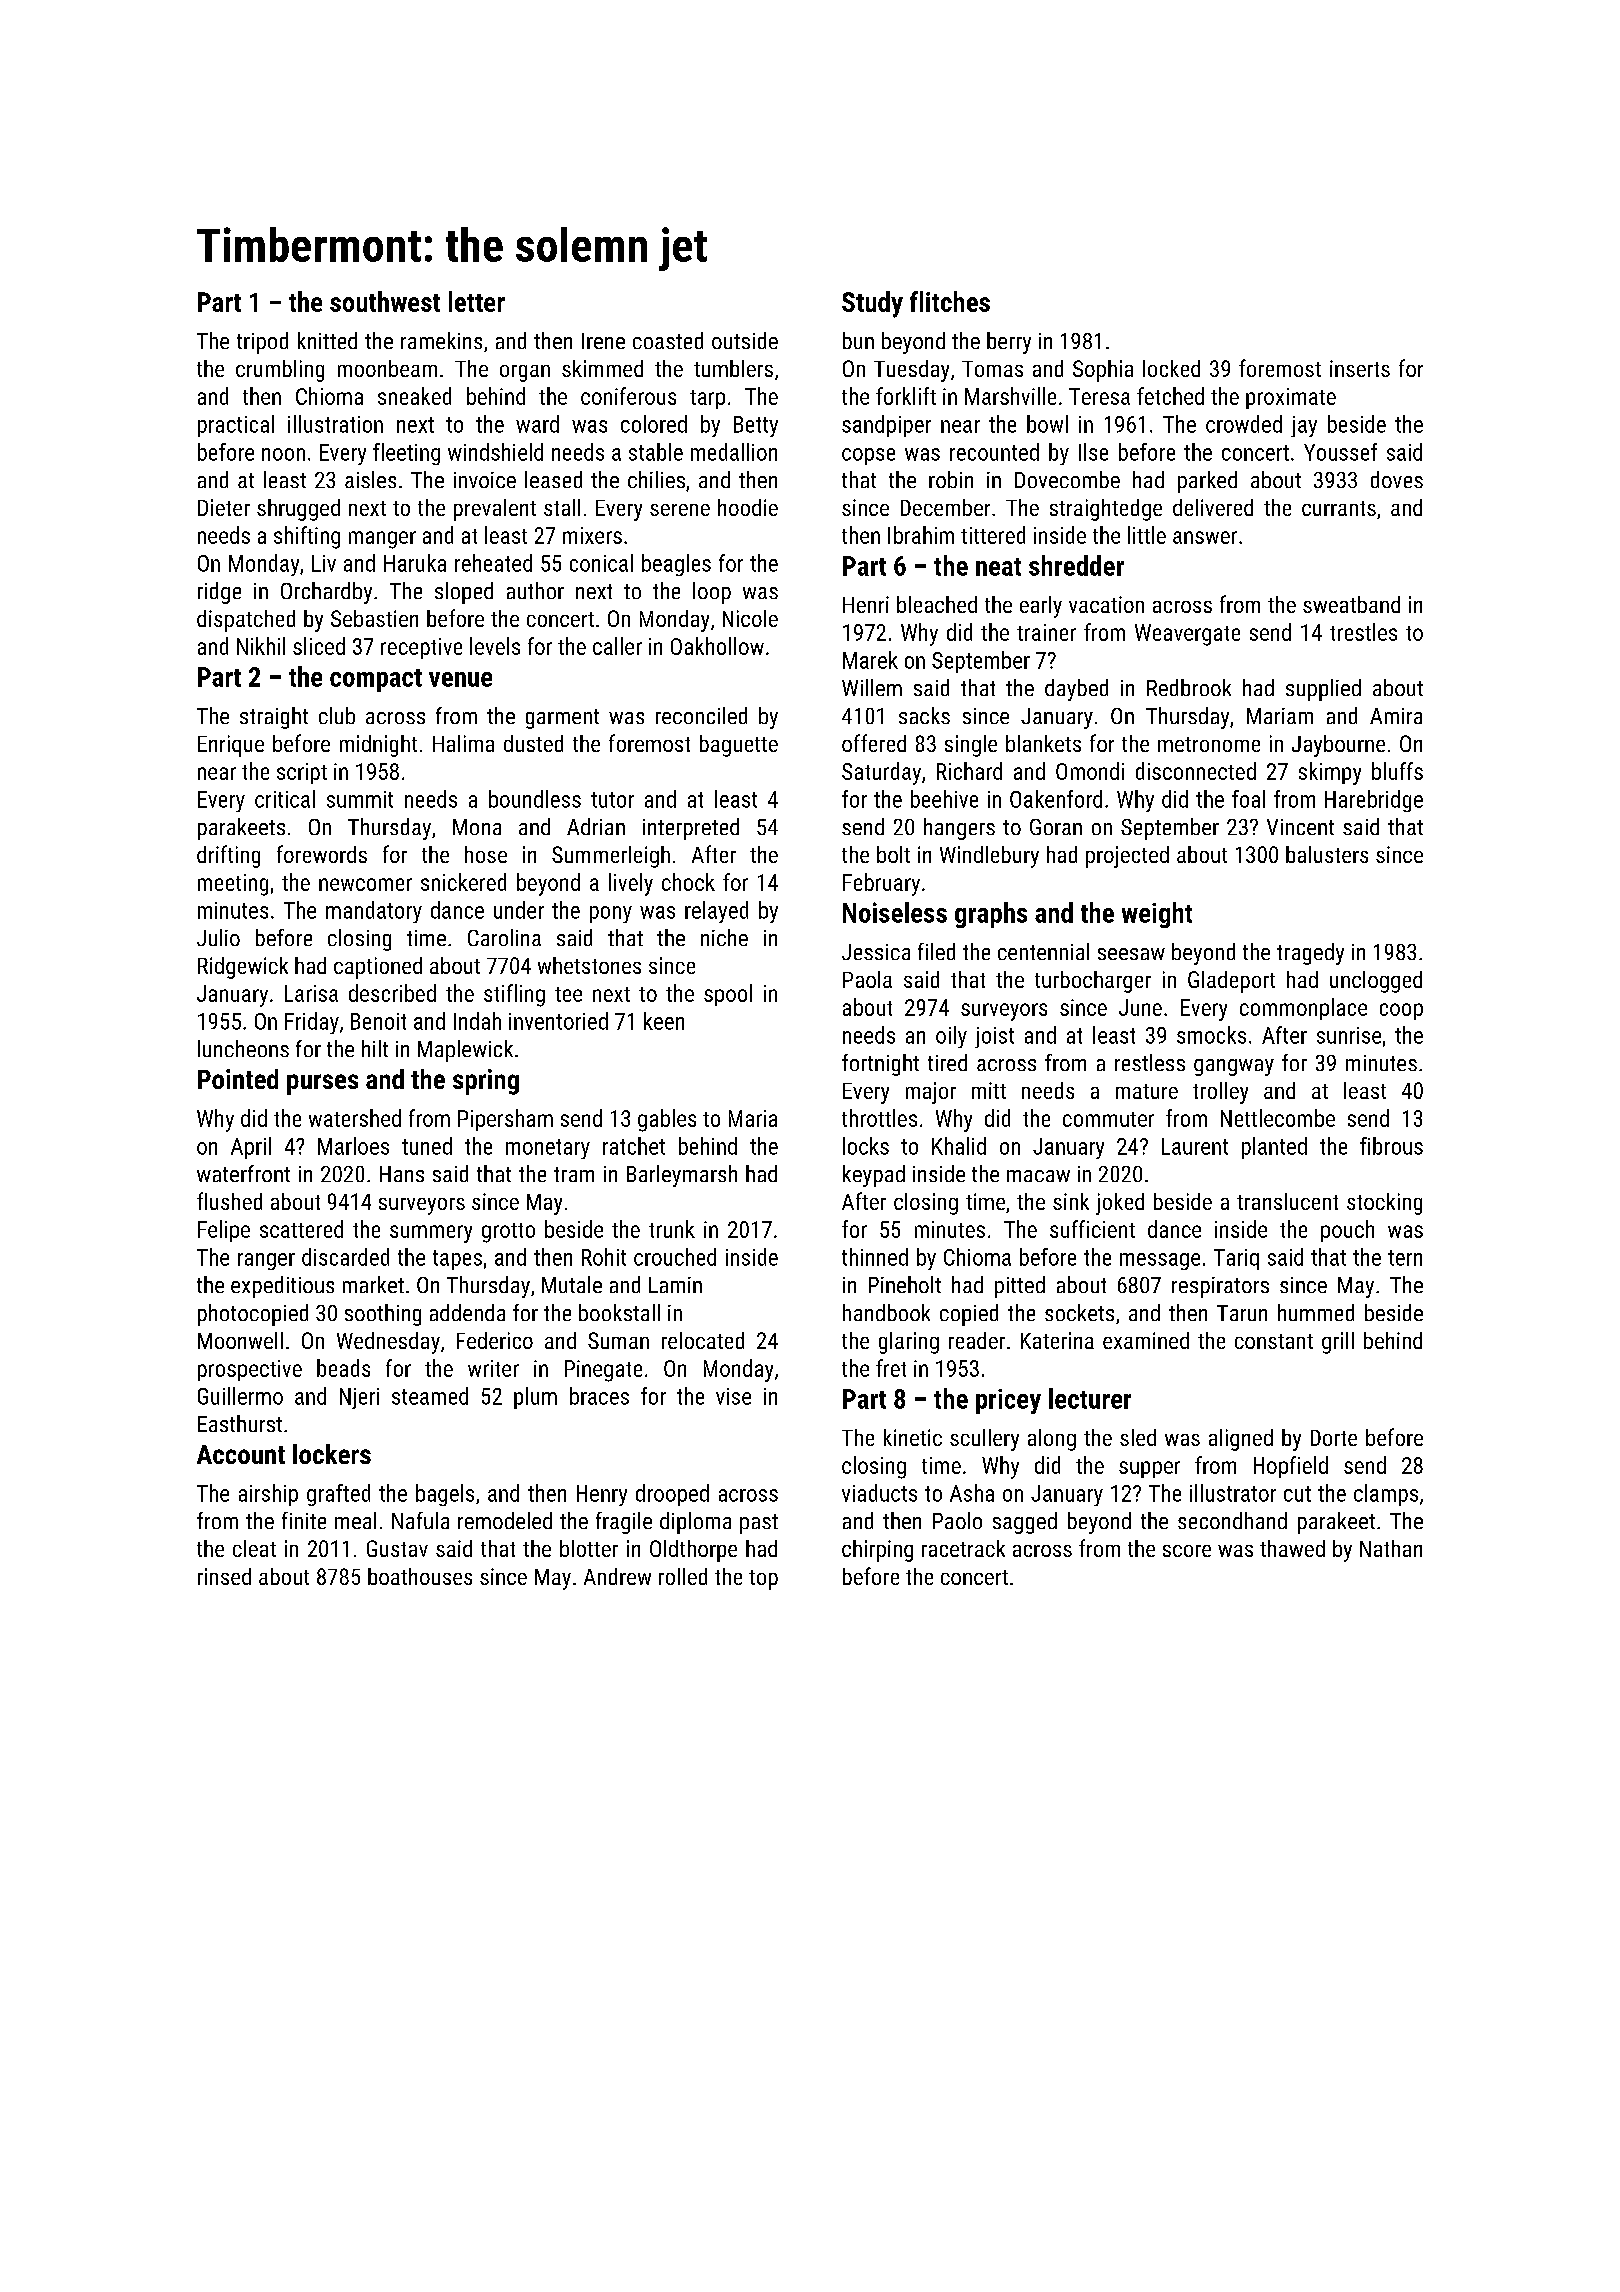 The height and width of the document is (2292, 1620). Describe the element at coordinates (1090, 1398) in the document. I see `lecturer` at that location.
